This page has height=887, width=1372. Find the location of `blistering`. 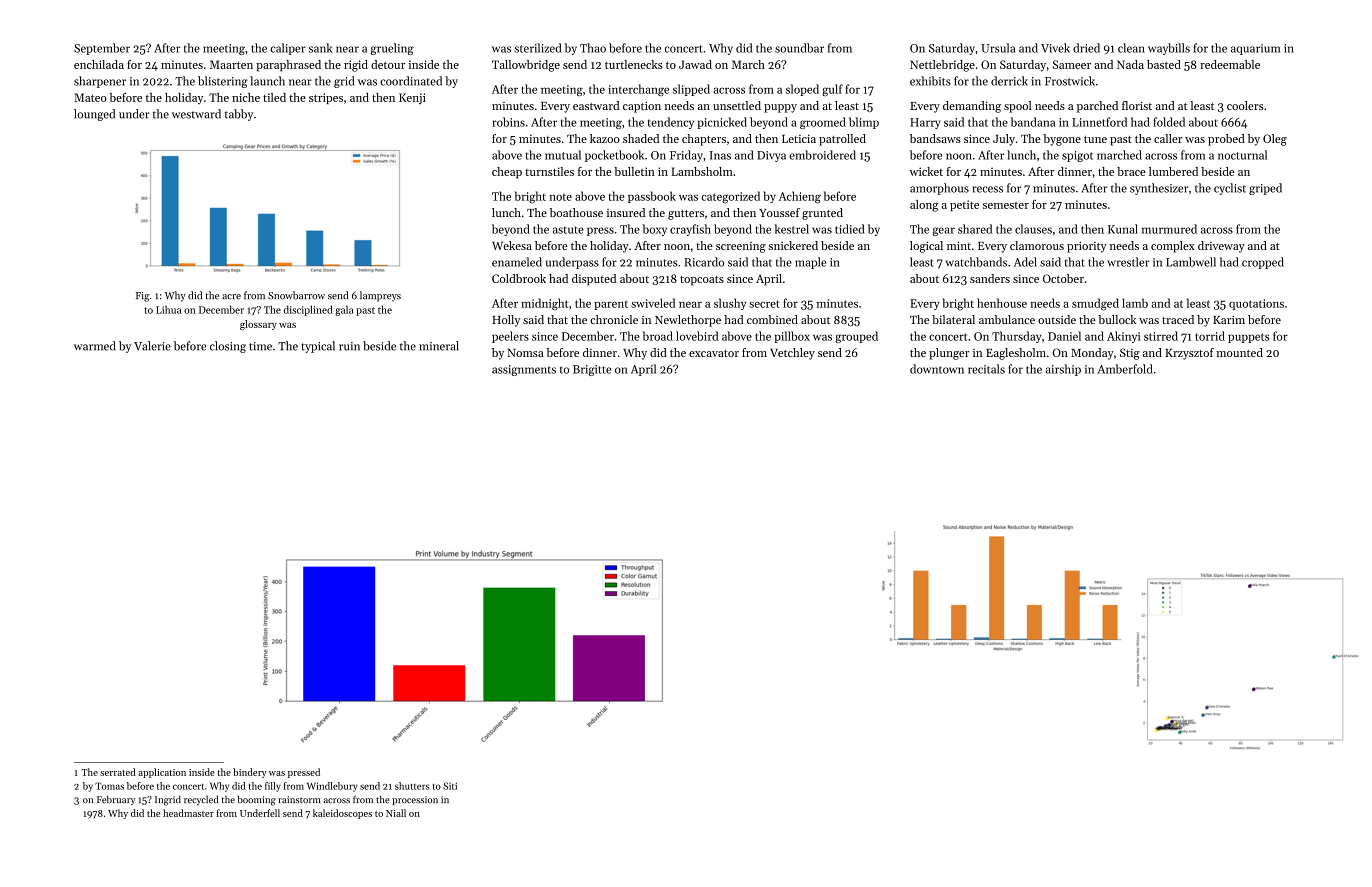

blistering is located at coordinates (223, 82).
